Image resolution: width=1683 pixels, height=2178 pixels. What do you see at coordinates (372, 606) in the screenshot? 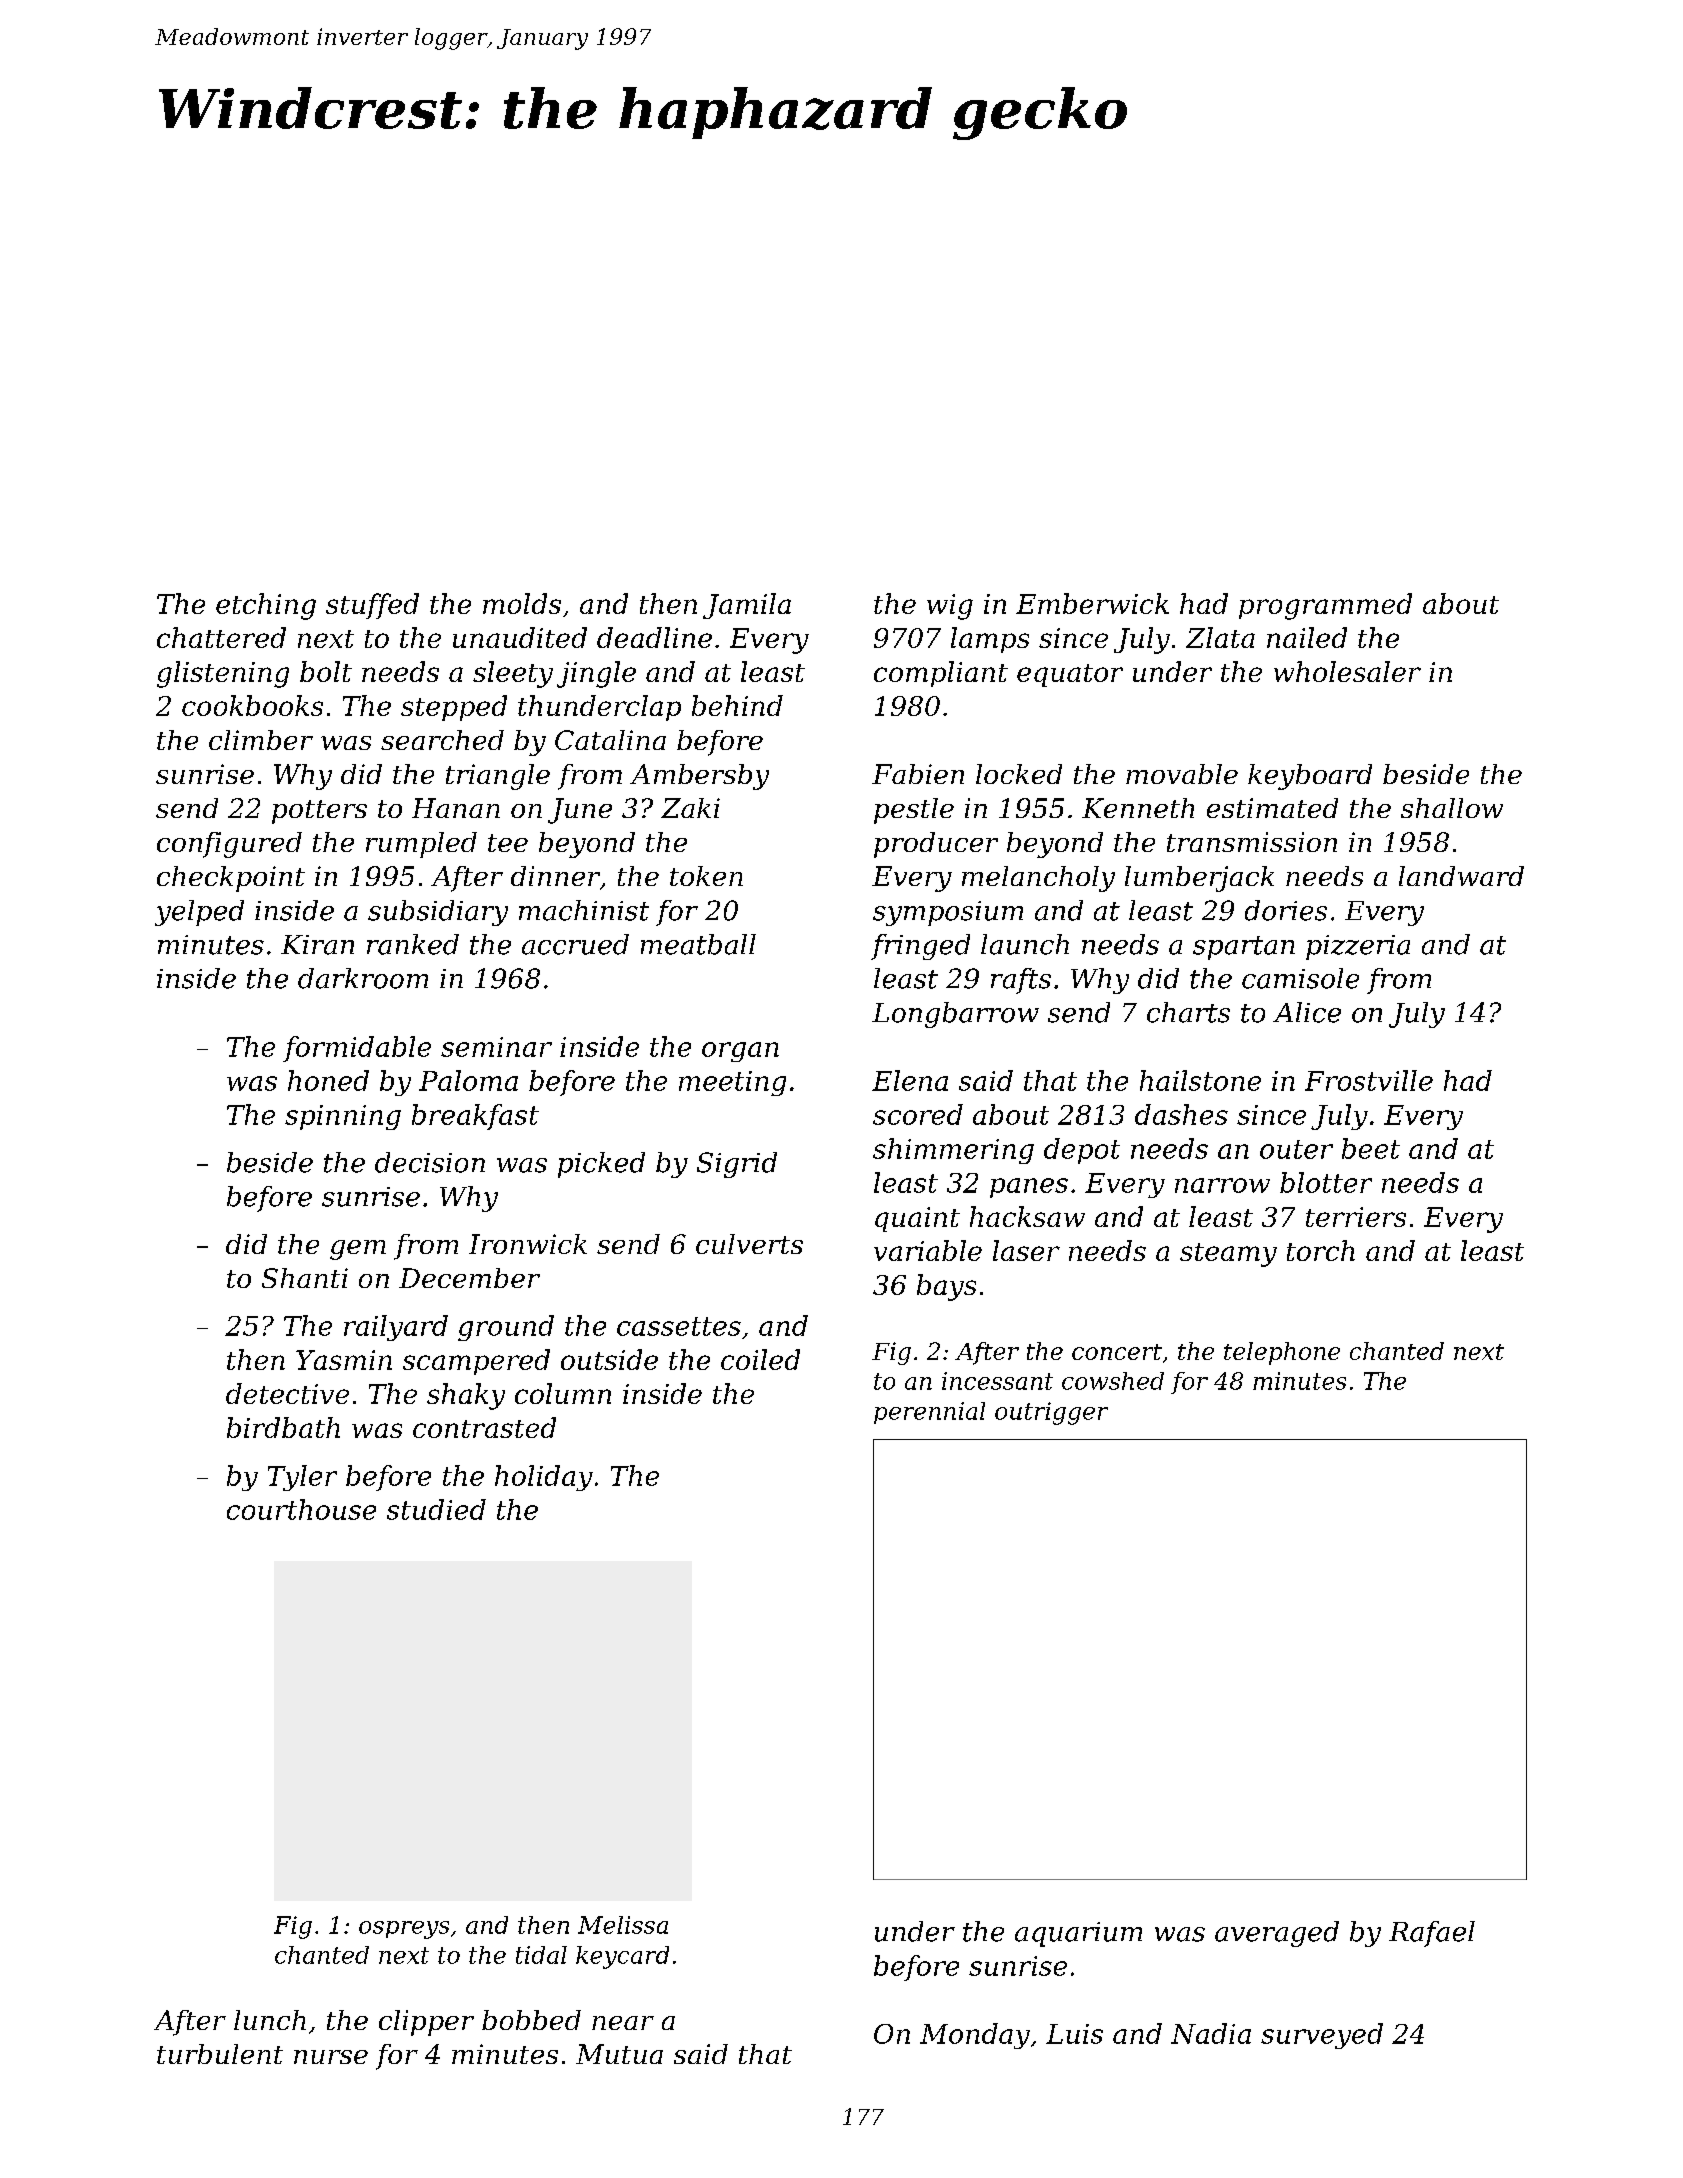
I see `stuffed` at bounding box center [372, 606].
